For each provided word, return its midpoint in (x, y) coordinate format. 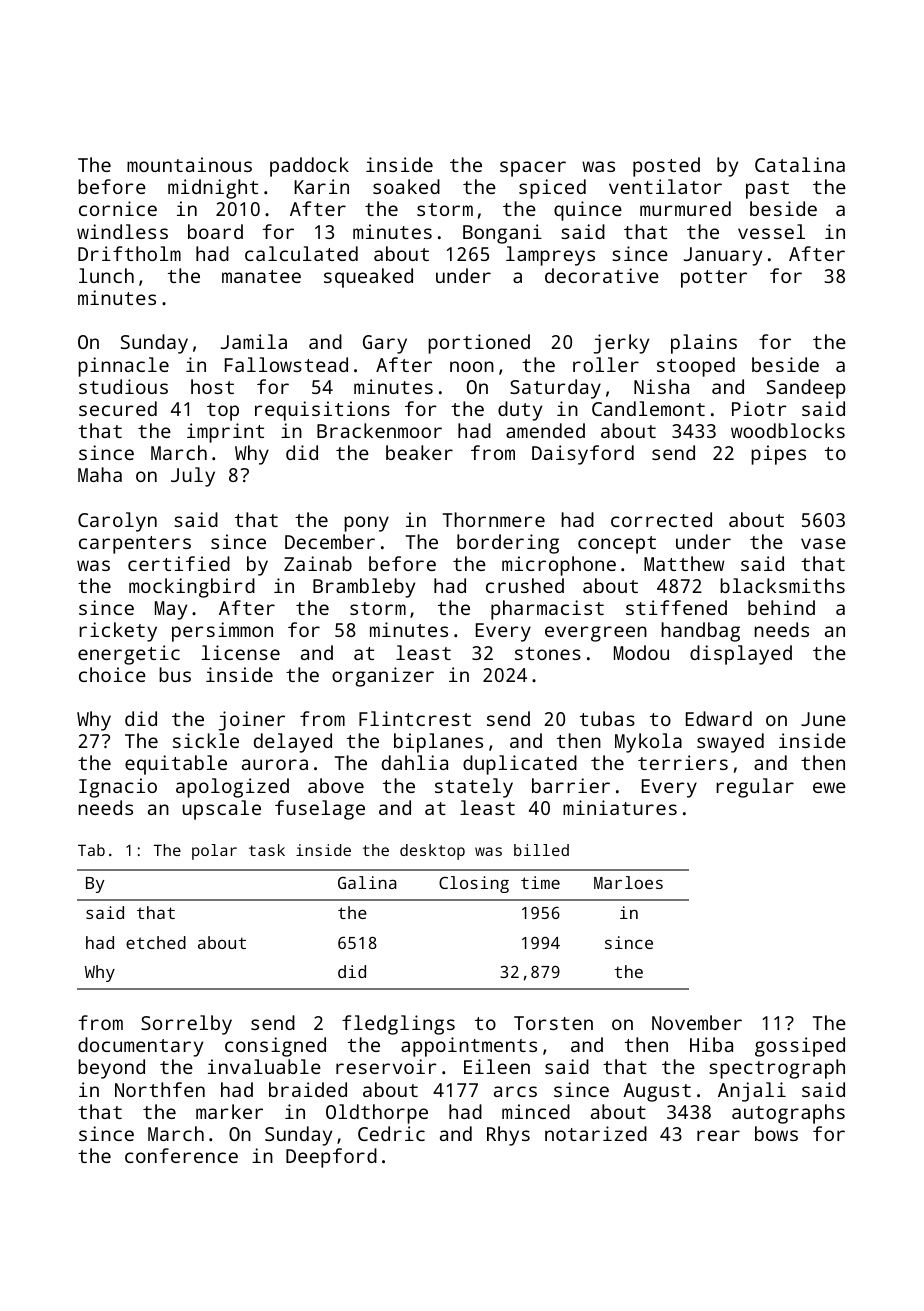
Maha (100, 474)
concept (617, 545)
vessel (771, 231)
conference (181, 1155)
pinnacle (123, 367)
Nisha (661, 386)
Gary (385, 344)
